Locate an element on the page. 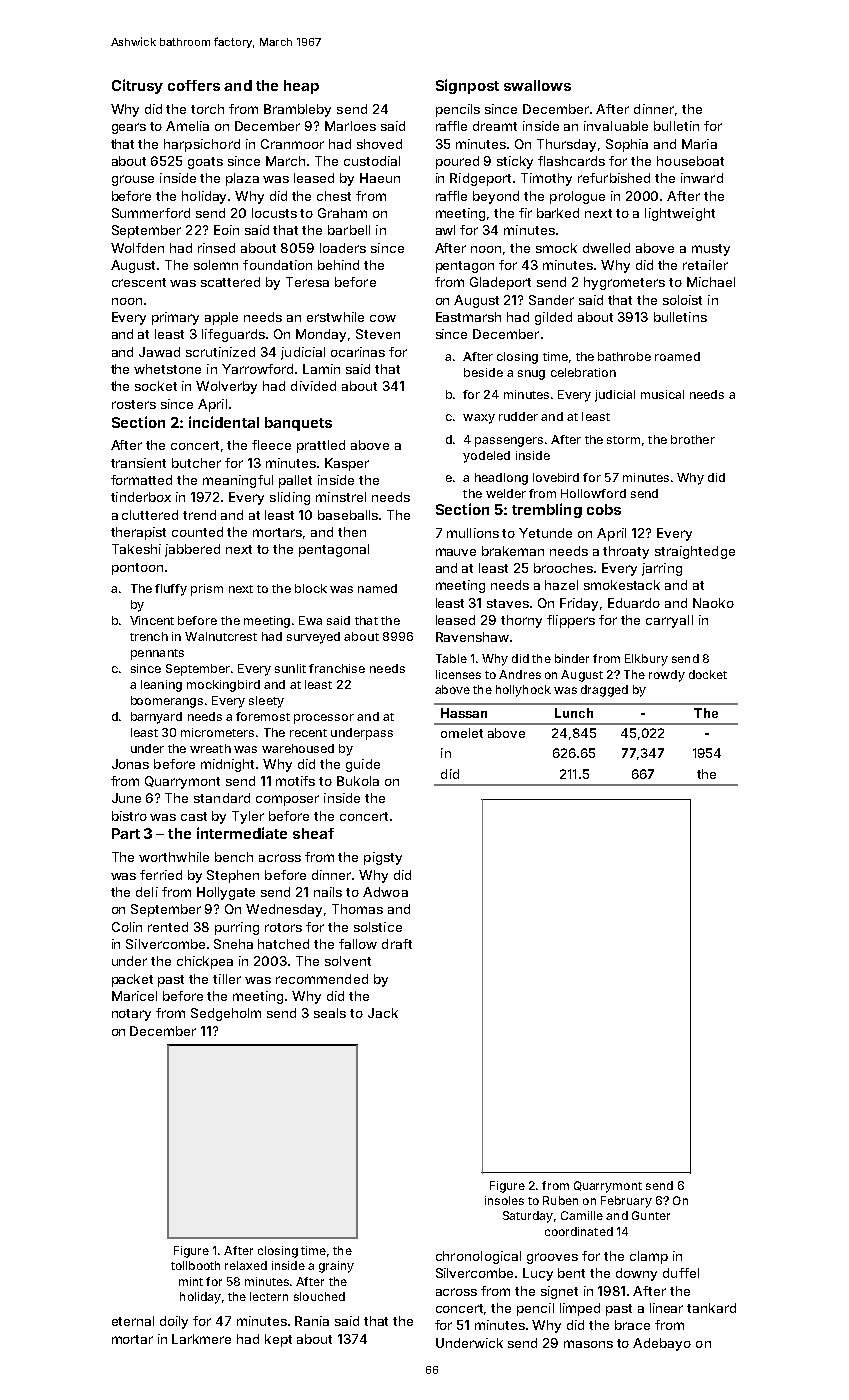 Image resolution: width=849 pixels, height=1400 pixels. Ruben is located at coordinates (560, 1200).
